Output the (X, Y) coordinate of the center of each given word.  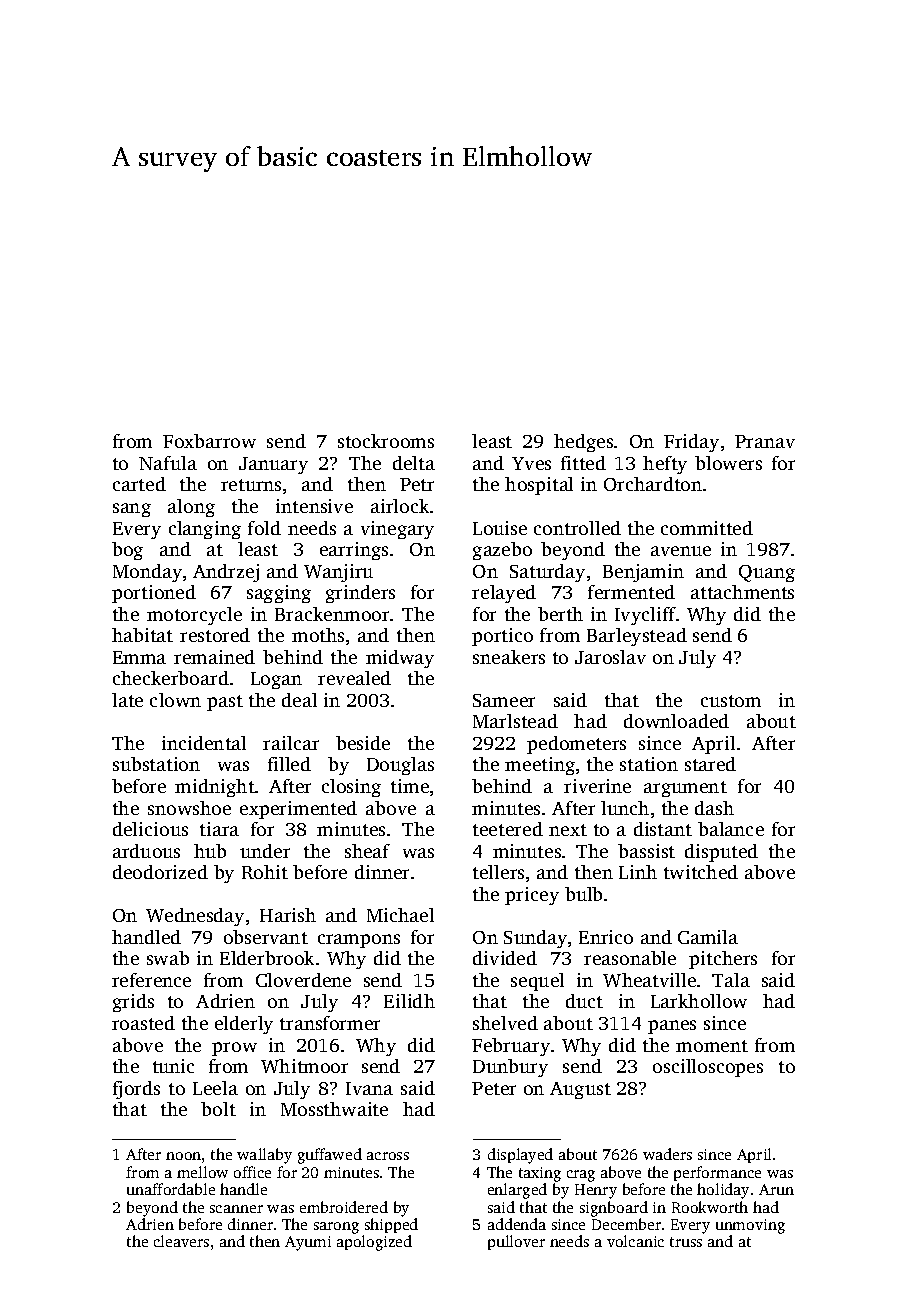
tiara (219, 829)
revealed (354, 678)
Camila (708, 937)
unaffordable (171, 1189)
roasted (143, 1023)
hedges (583, 443)
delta (414, 463)
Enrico (606, 937)
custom (731, 701)
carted (139, 484)
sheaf (367, 851)
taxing (540, 1174)
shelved (505, 1023)
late (127, 700)
